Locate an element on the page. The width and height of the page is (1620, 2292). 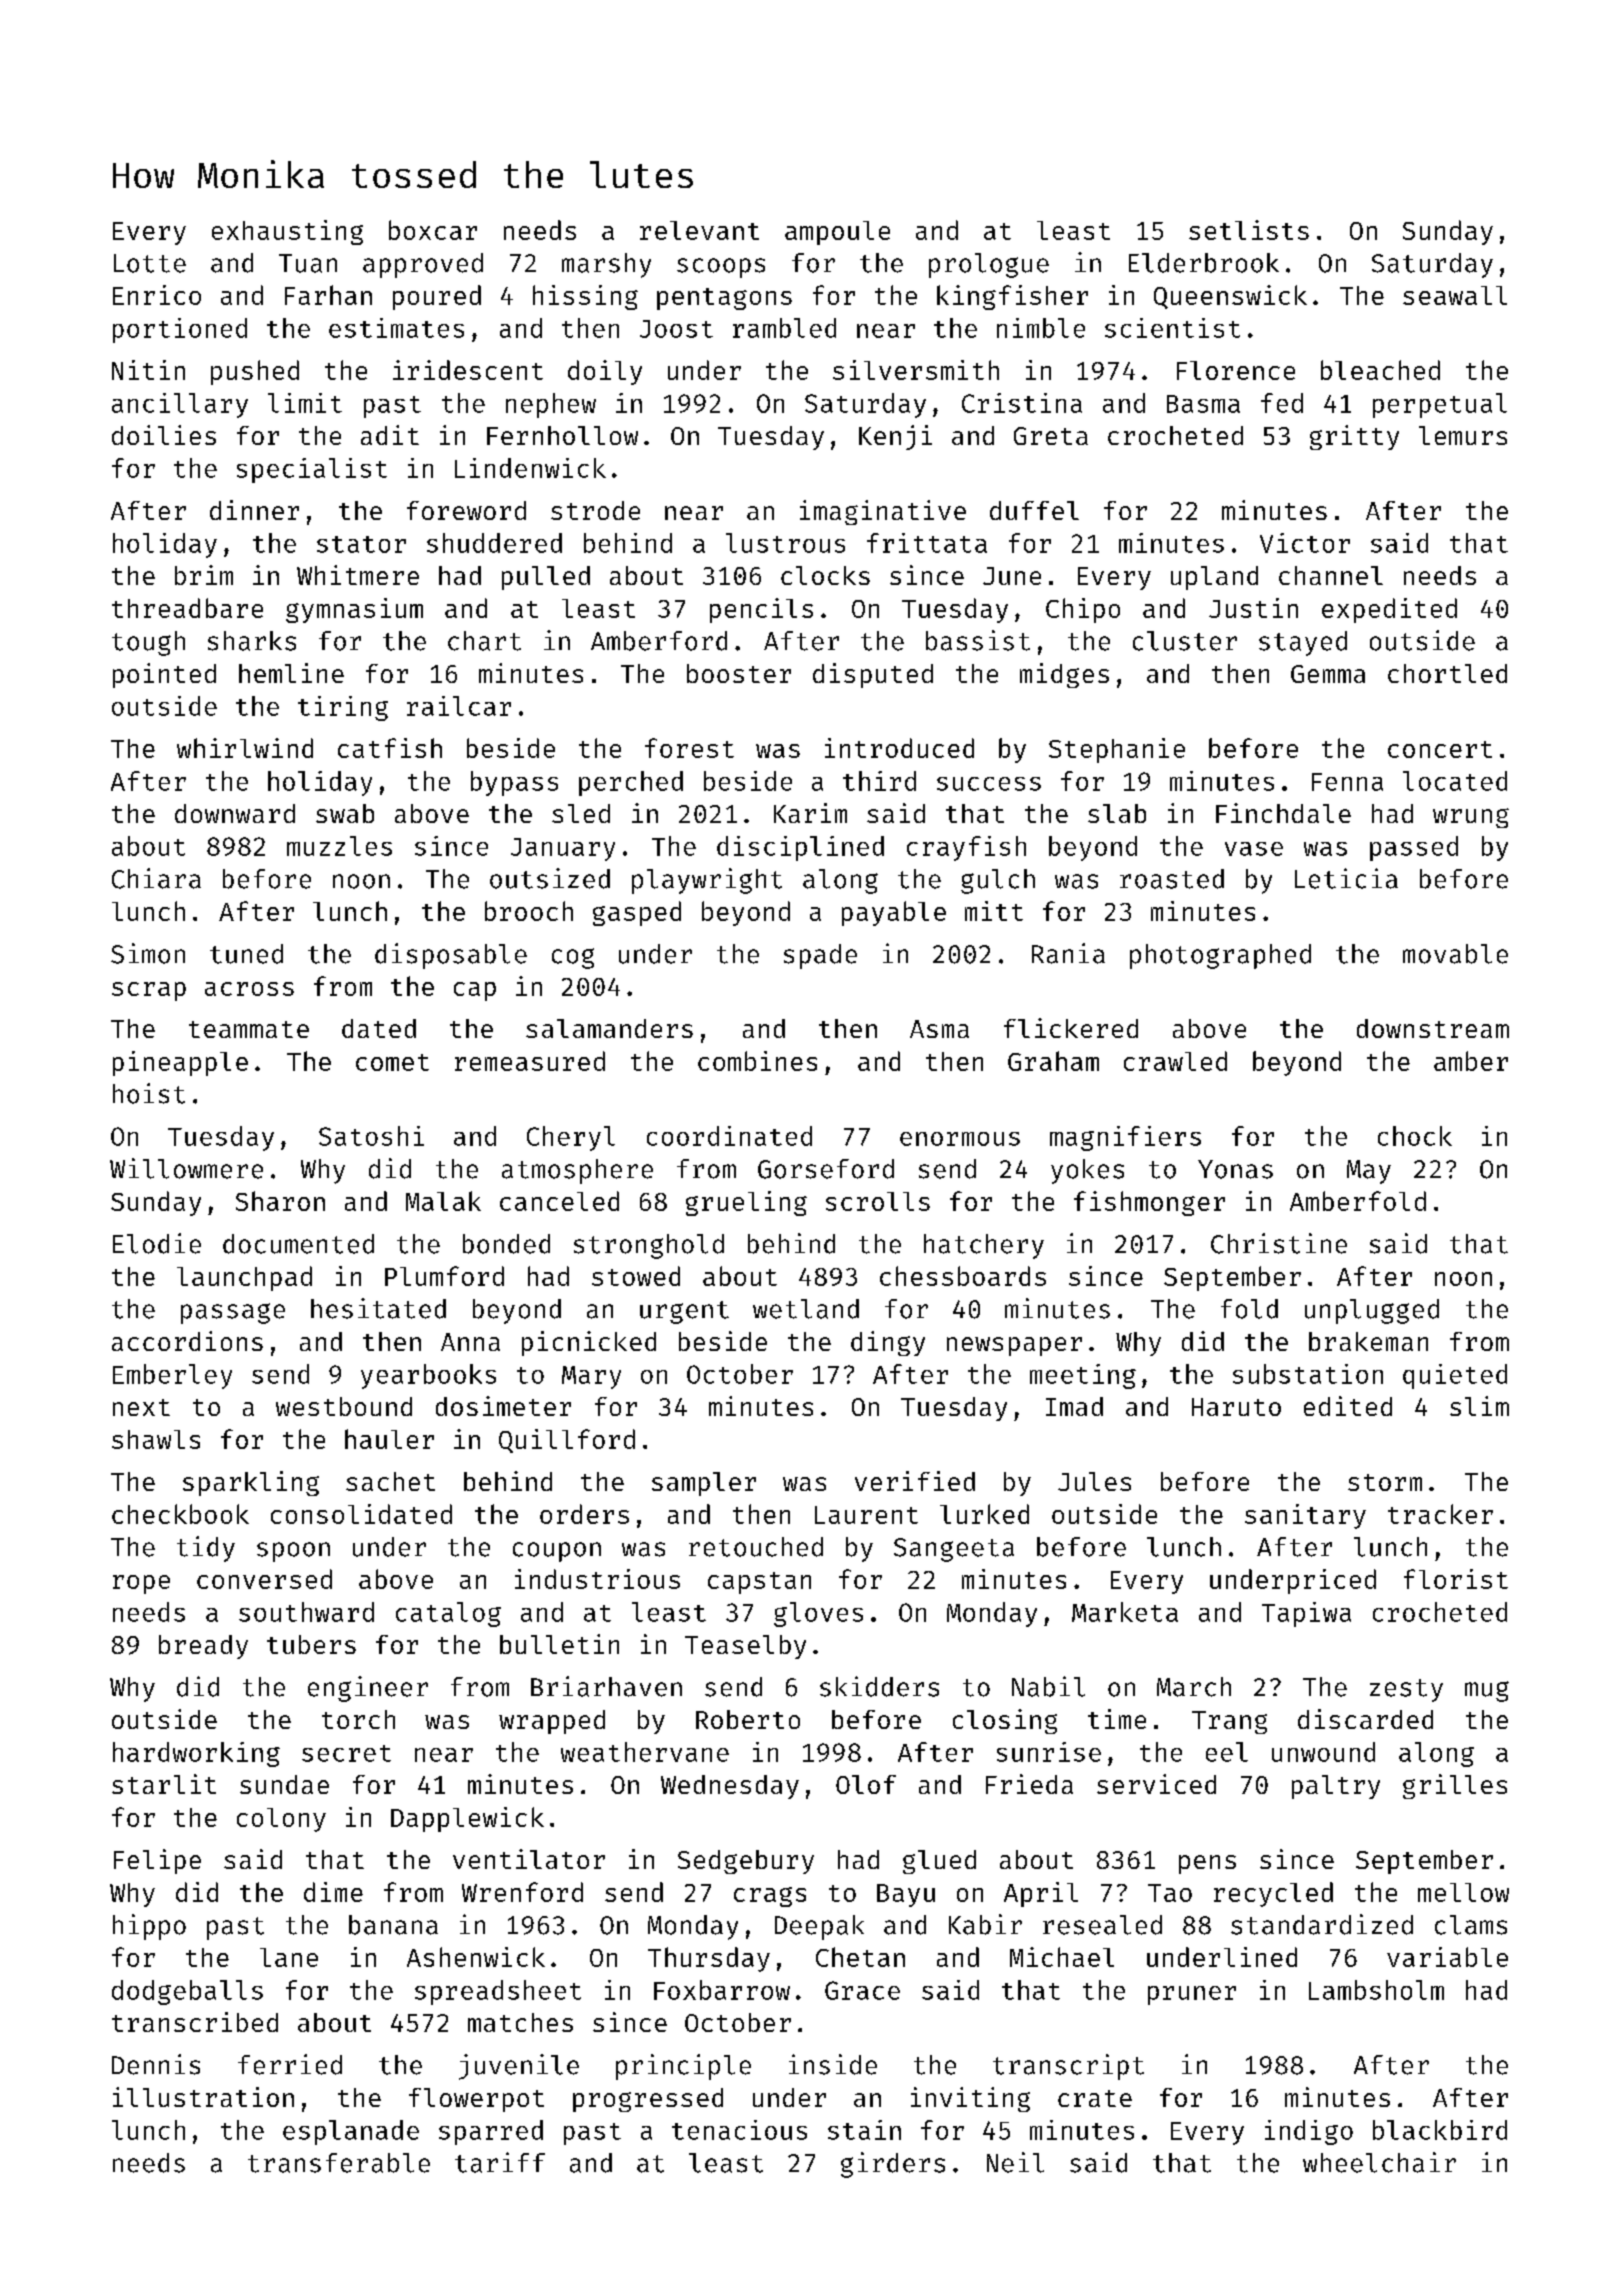
spreadsheet is located at coordinates (498, 1992).
